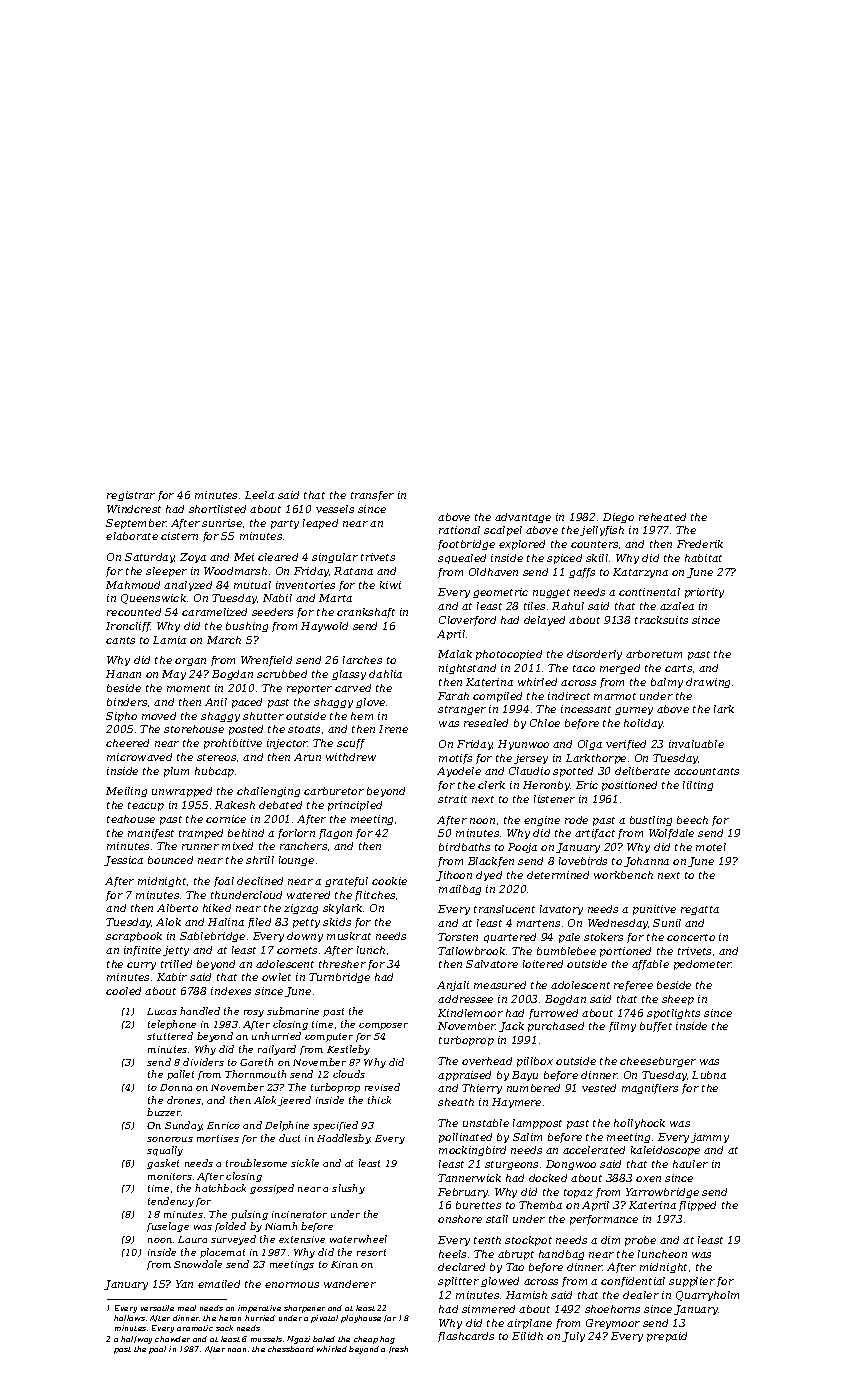 This screenshot has height=1400, width=849. Describe the element at coordinates (278, 557) in the screenshot. I see `cleared` at that location.
